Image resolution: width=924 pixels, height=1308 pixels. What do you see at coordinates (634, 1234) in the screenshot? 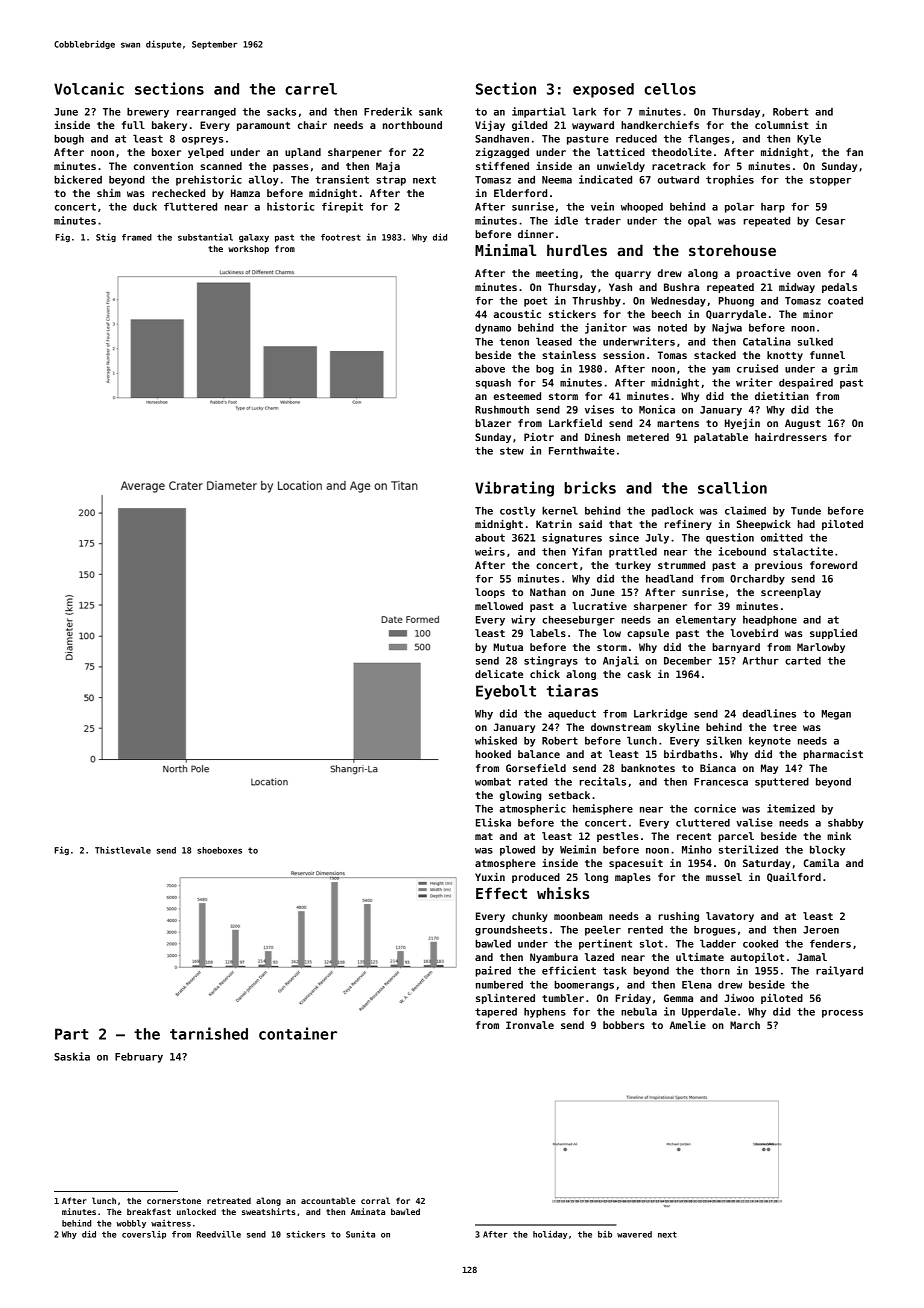
I see `wavered` at bounding box center [634, 1234].
